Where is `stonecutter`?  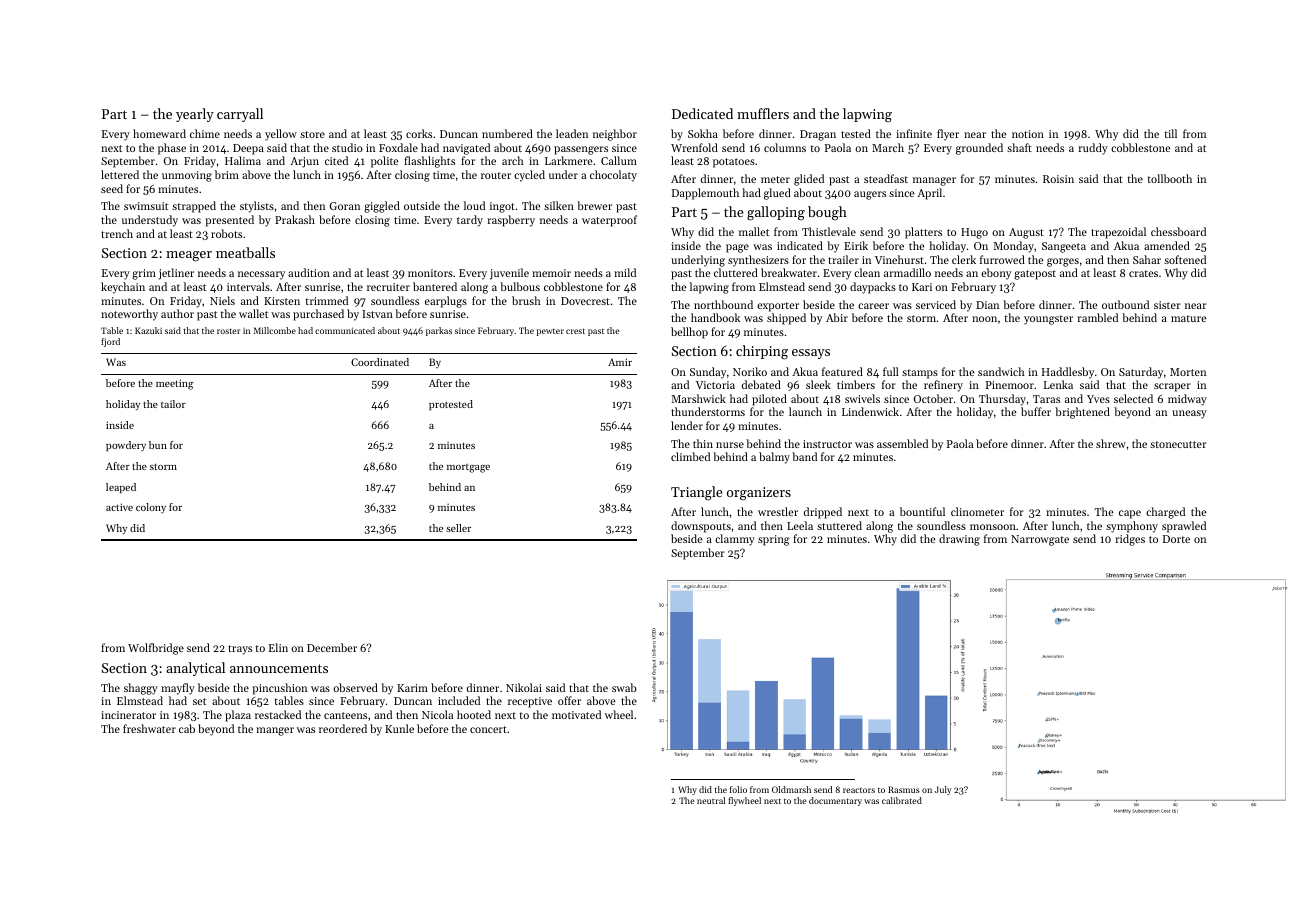
stonecutter is located at coordinates (1178, 444).
